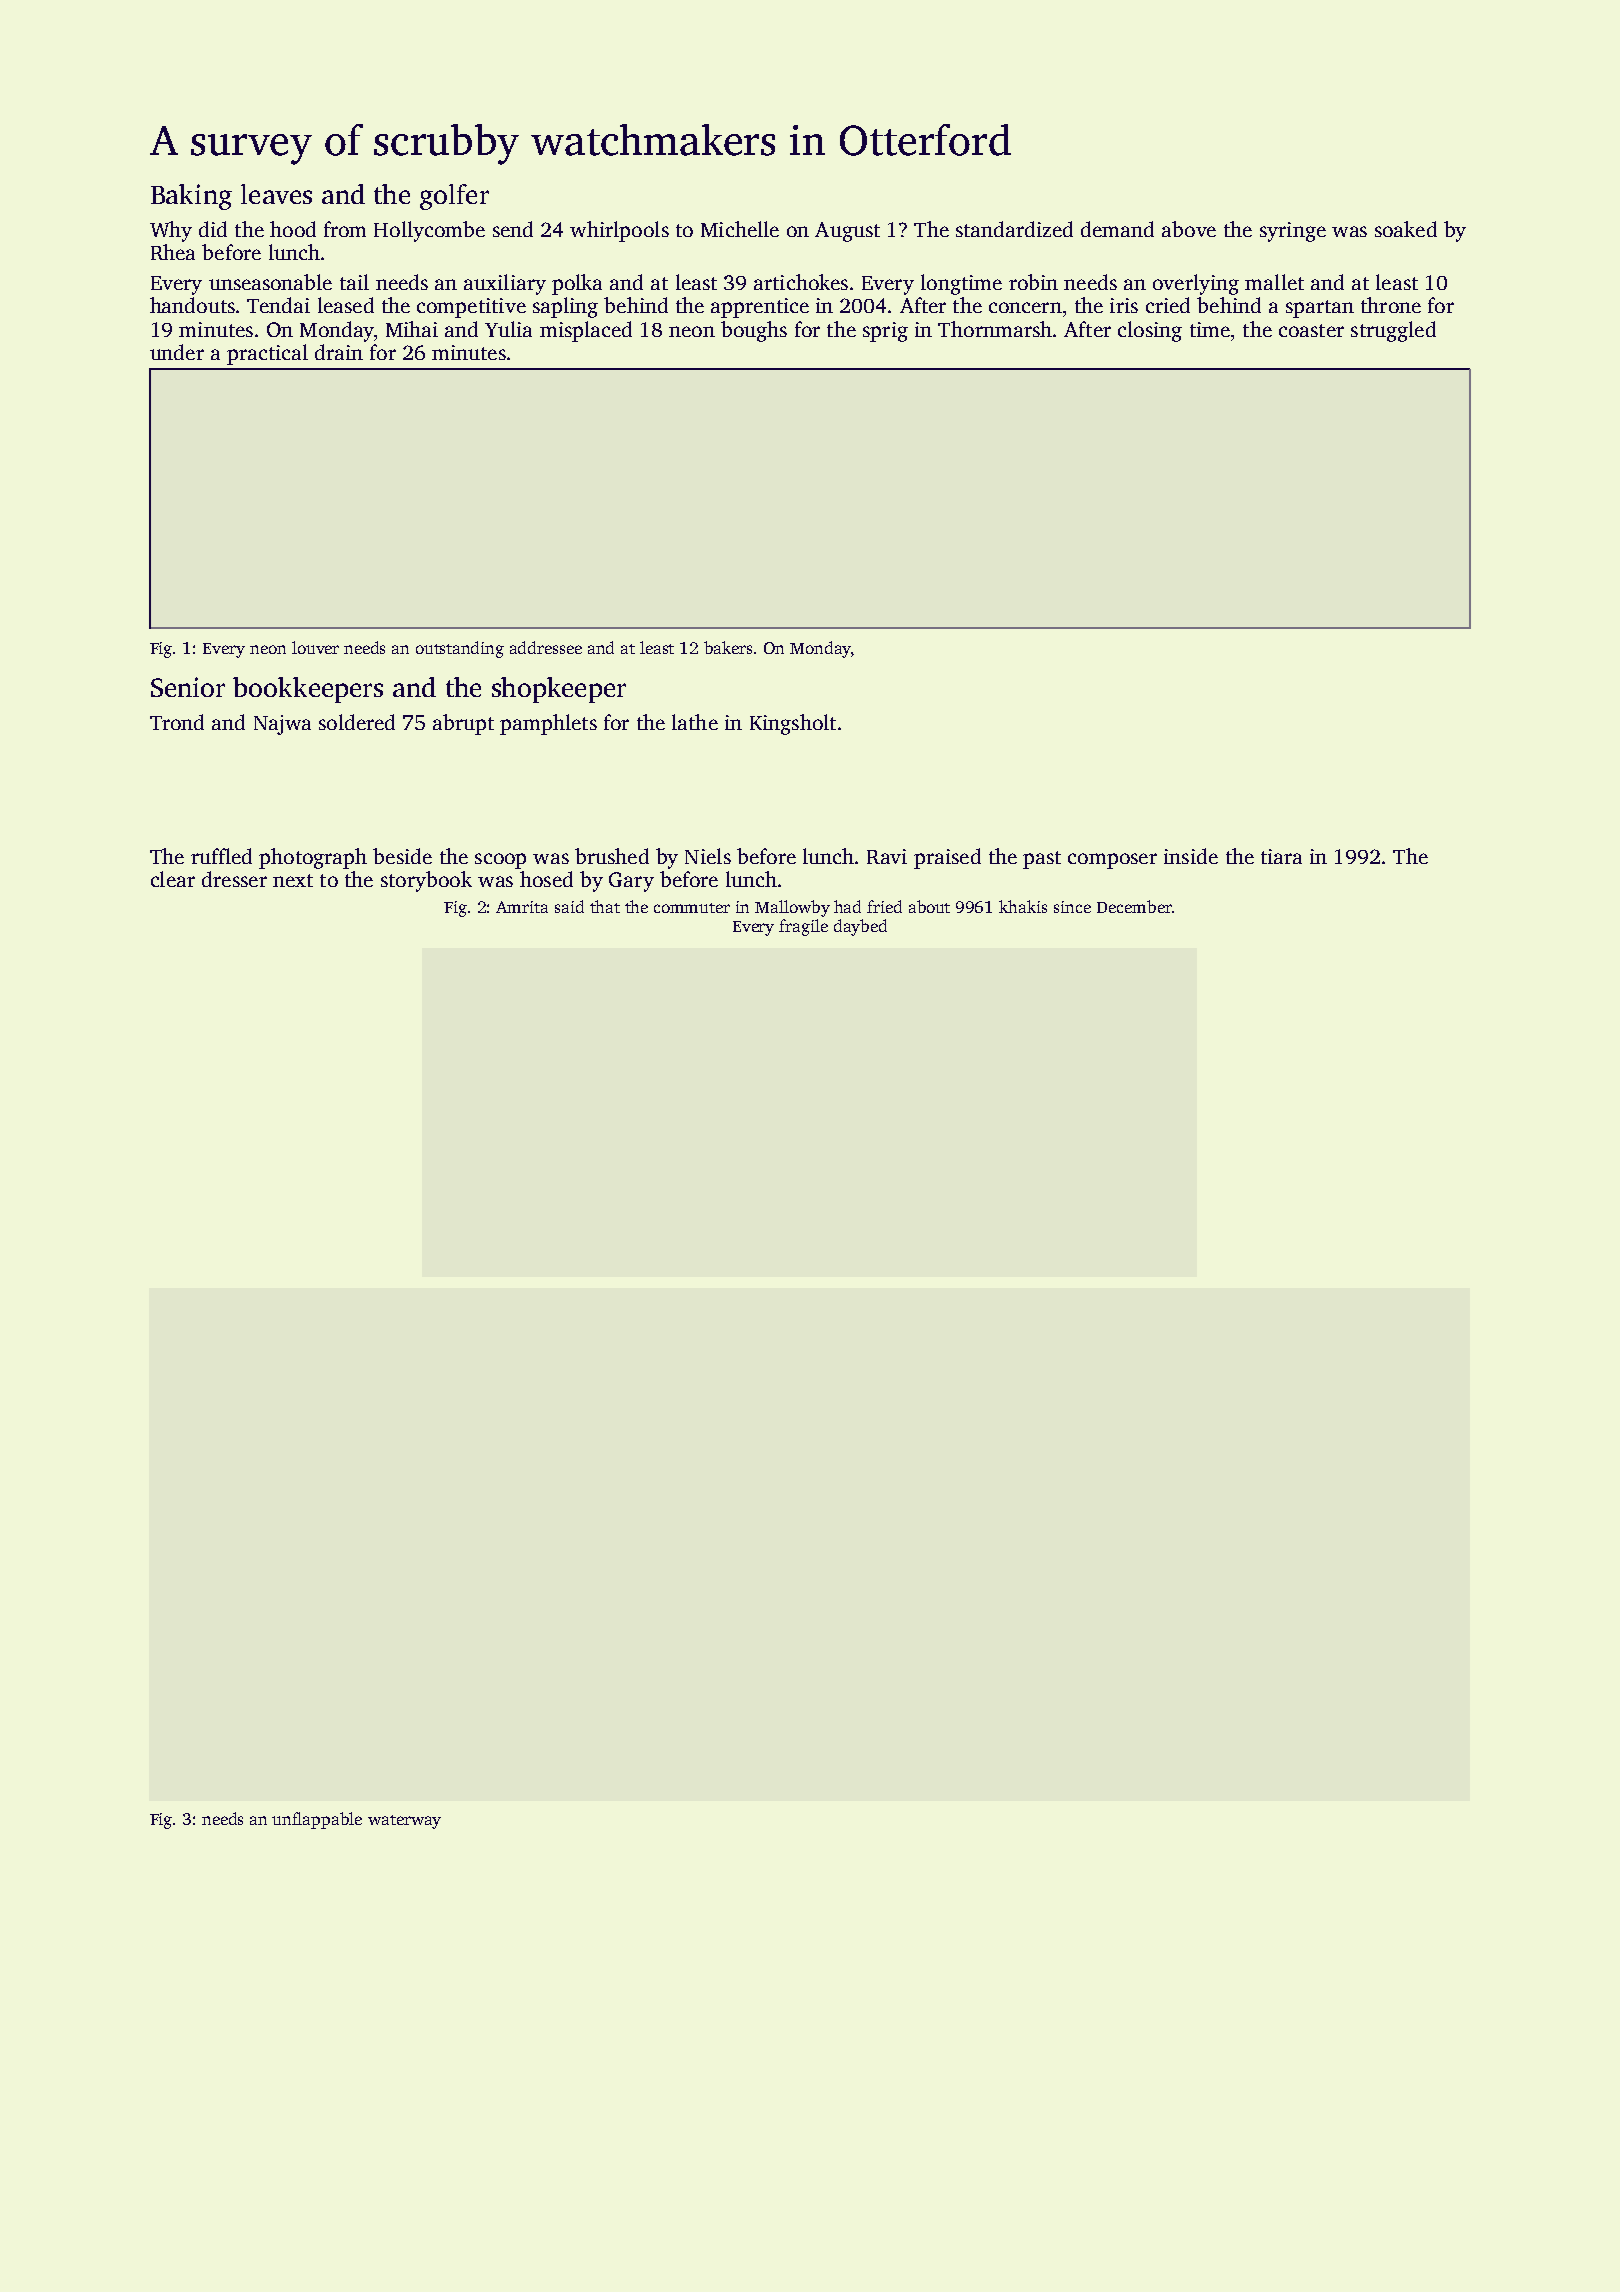 This screenshot has width=1620, height=2292. Describe the element at coordinates (317, 1820) in the screenshot. I see `unflappable` at that location.
